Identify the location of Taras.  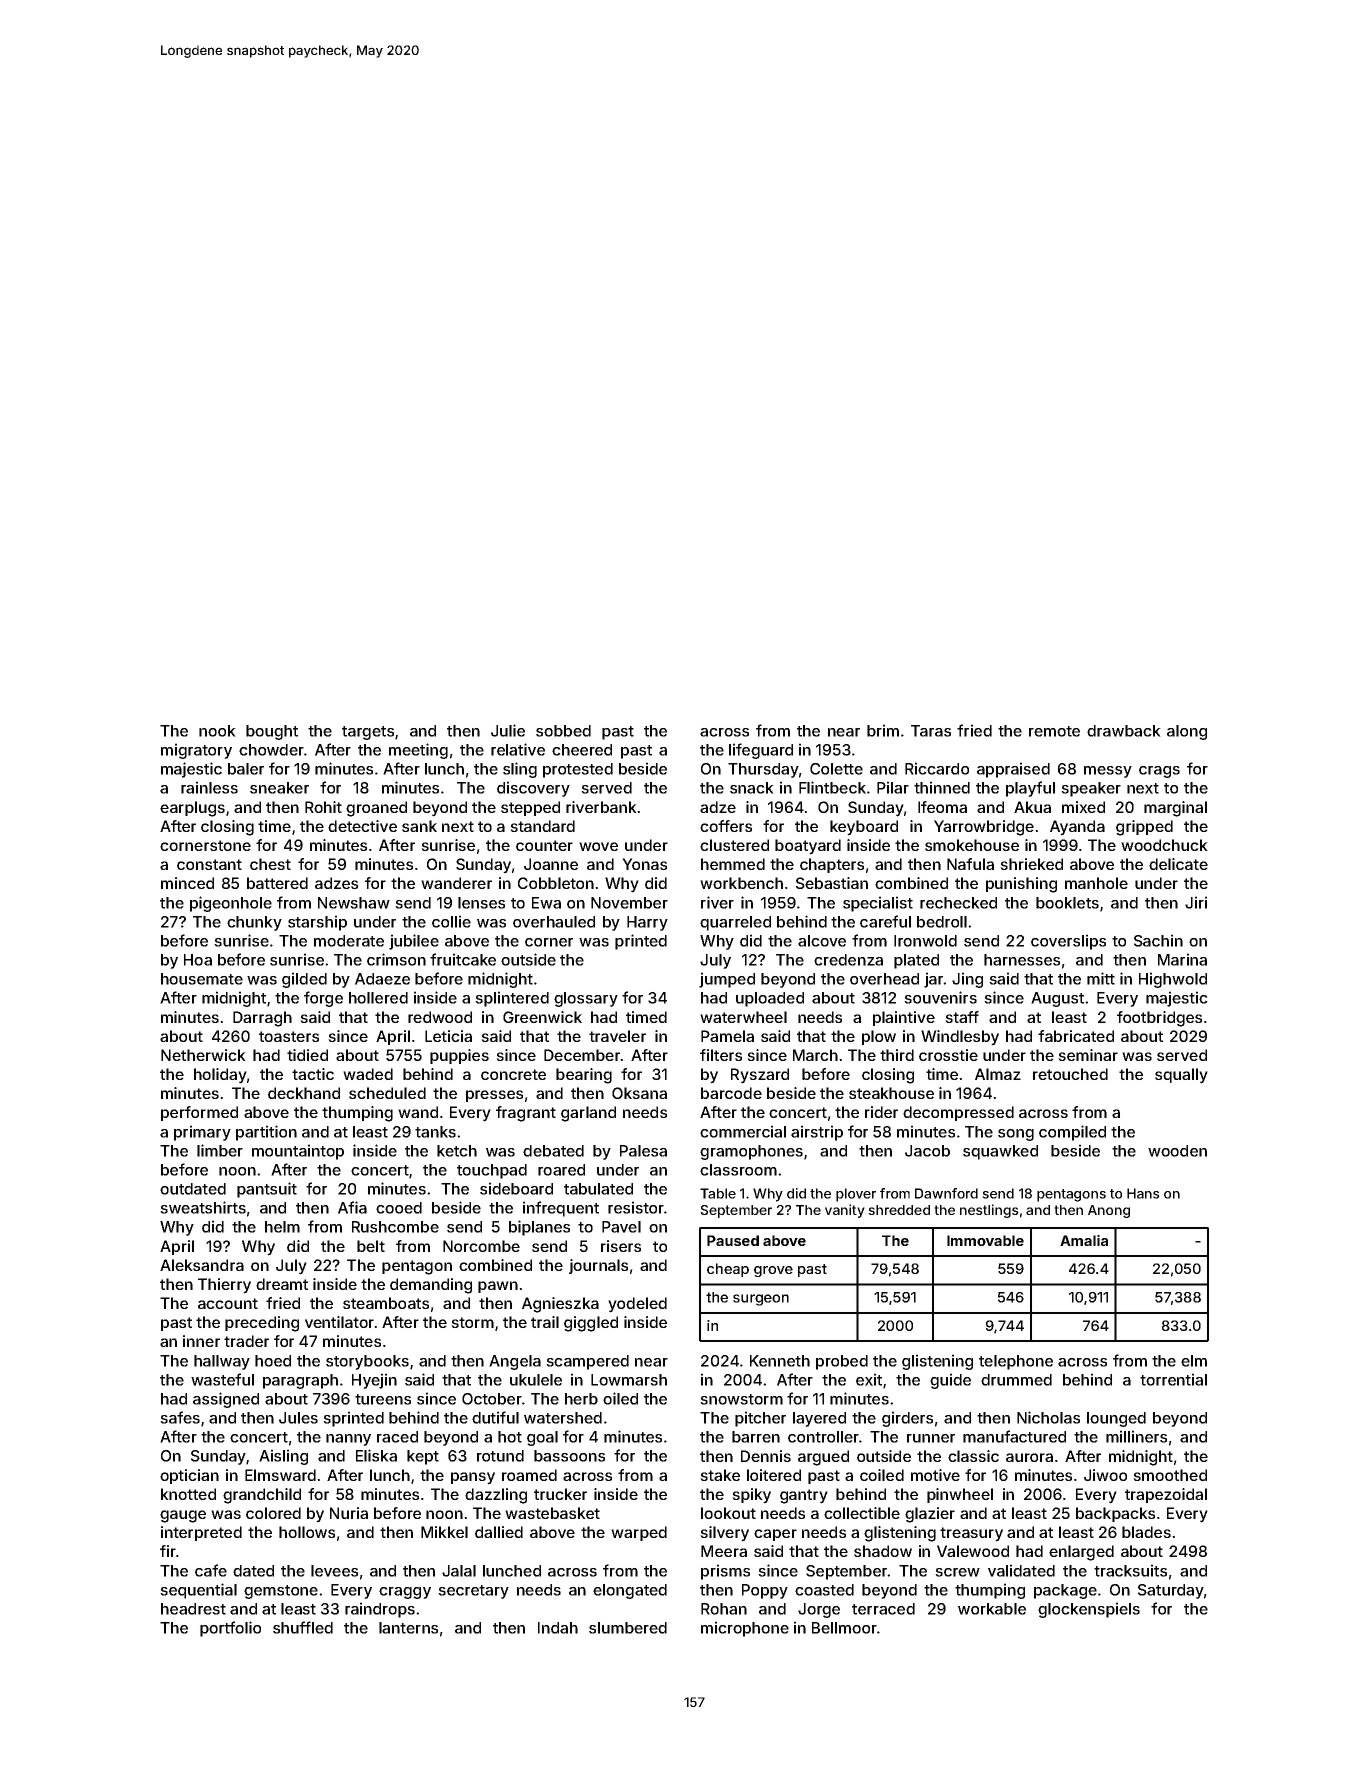
(931, 731).
